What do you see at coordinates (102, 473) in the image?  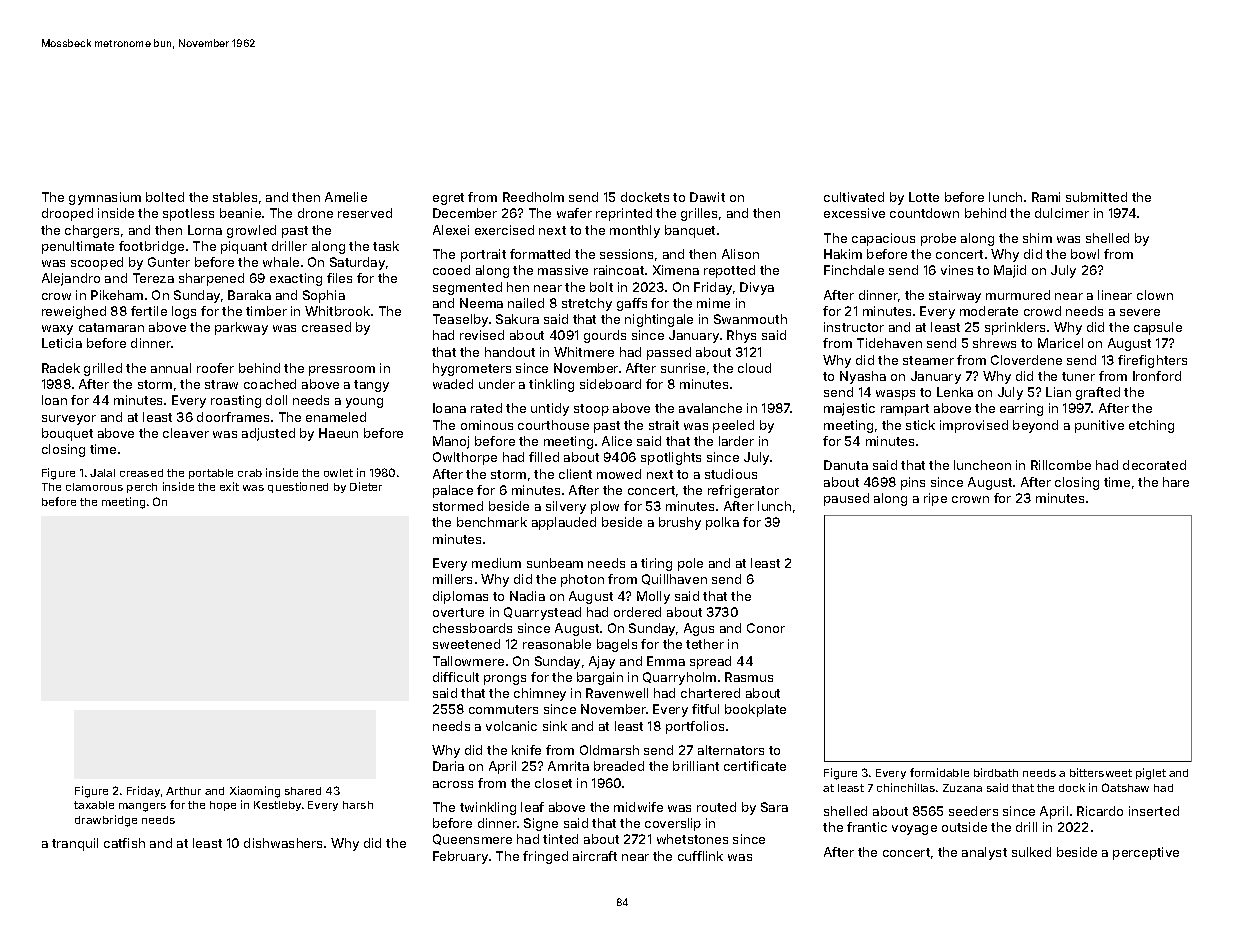 I see `Jalal` at bounding box center [102, 473].
